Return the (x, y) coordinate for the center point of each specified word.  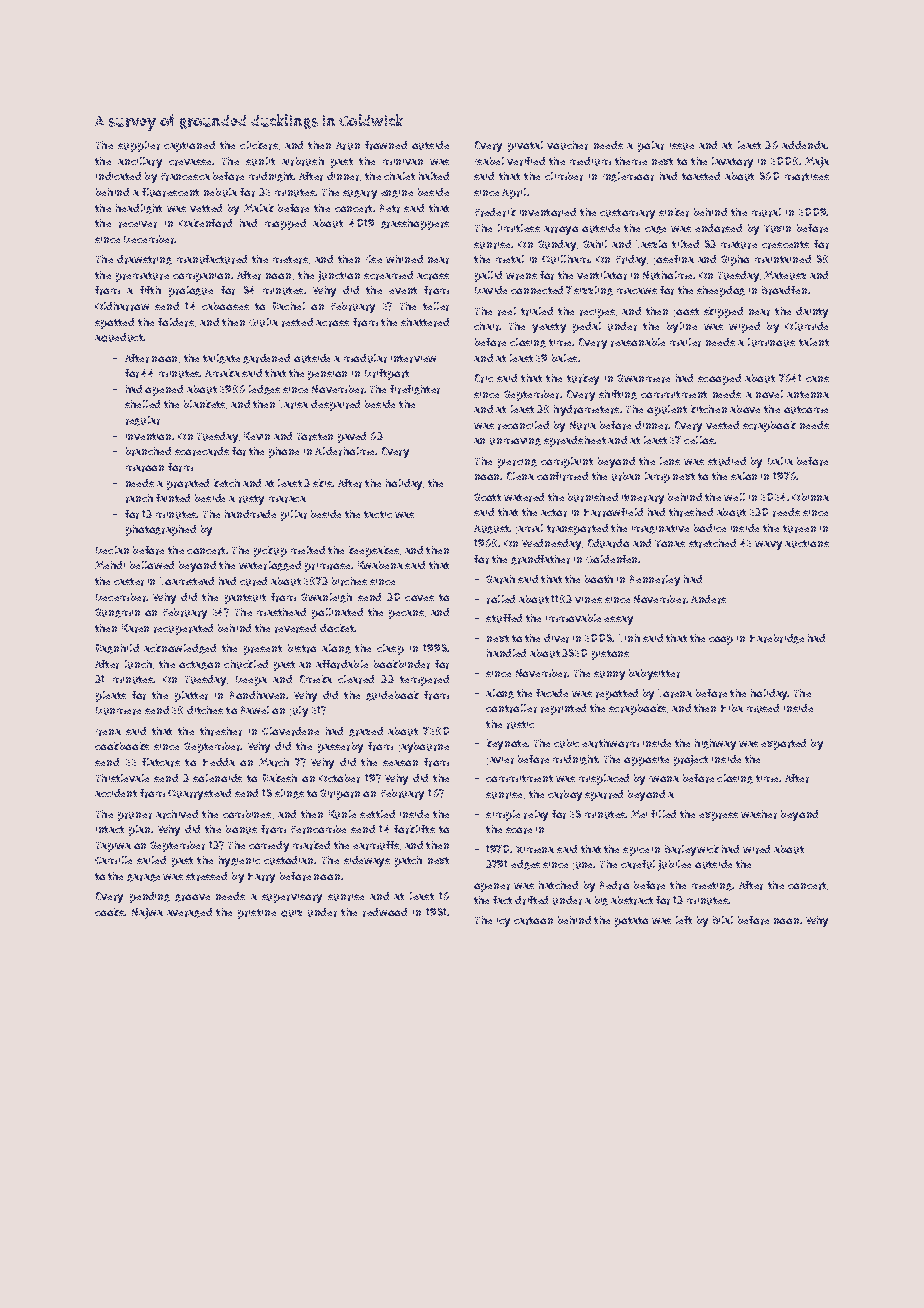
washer (759, 814)
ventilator (602, 275)
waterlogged (270, 566)
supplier (139, 146)
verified (526, 161)
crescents (785, 245)
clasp (390, 649)
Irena (108, 732)
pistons (610, 655)
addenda (804, 145)
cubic (566, 743)
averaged (189, 913)
